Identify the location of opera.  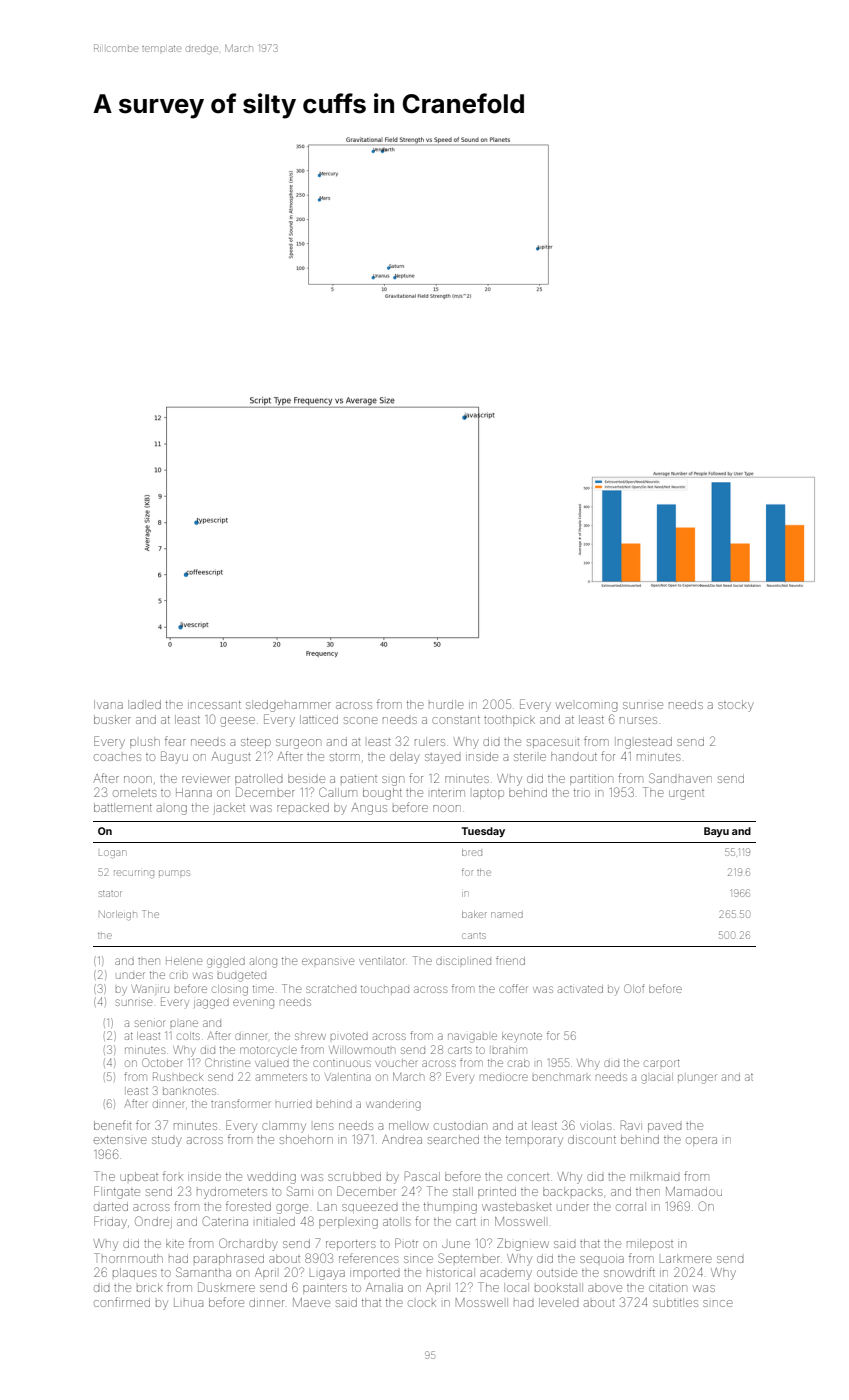
(701, 1141).
